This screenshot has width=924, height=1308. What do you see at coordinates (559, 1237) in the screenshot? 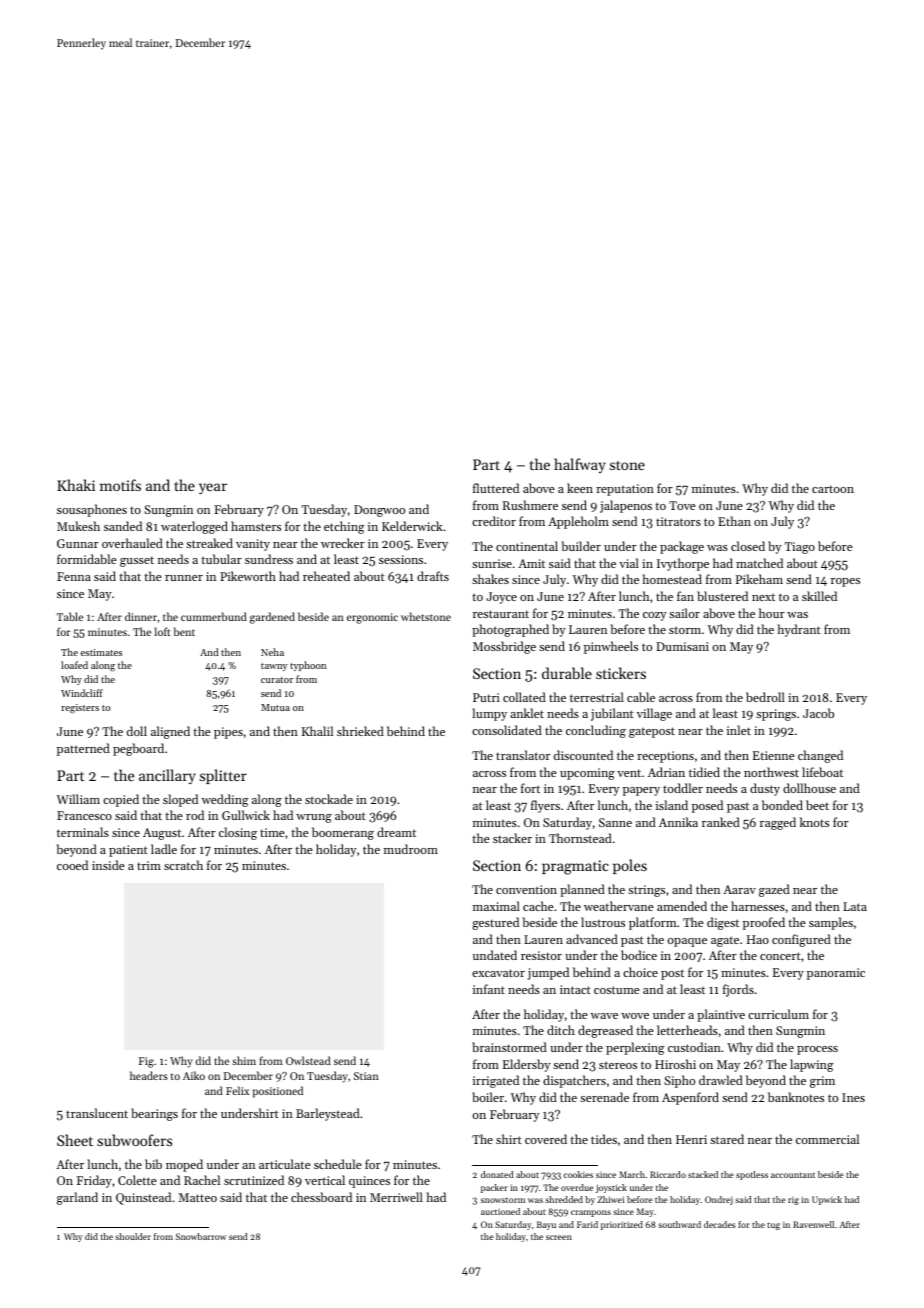
I see `screen` at bounding box center [559, 1237].
